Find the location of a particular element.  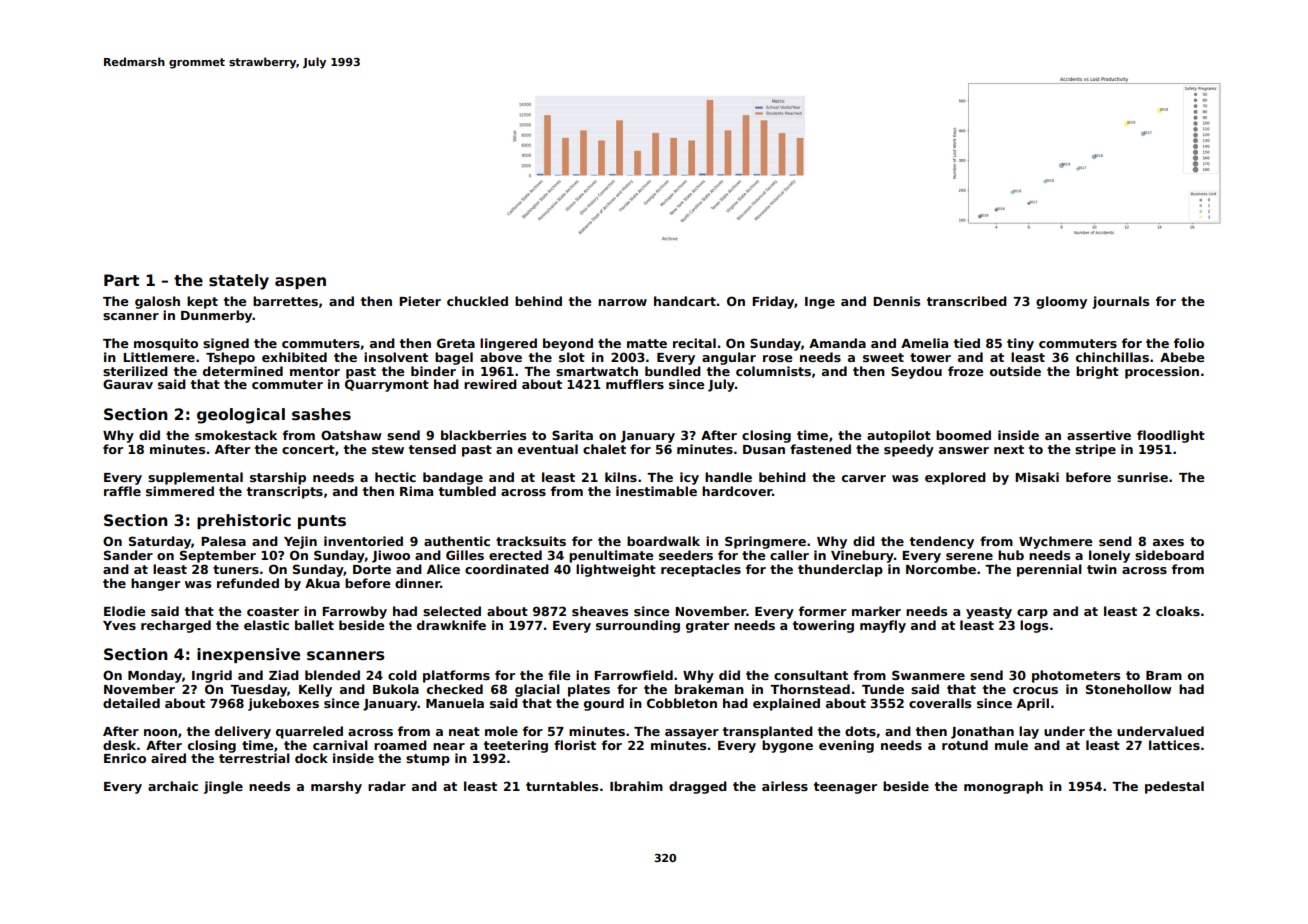

marshy is located at coordinates (336, 787).
